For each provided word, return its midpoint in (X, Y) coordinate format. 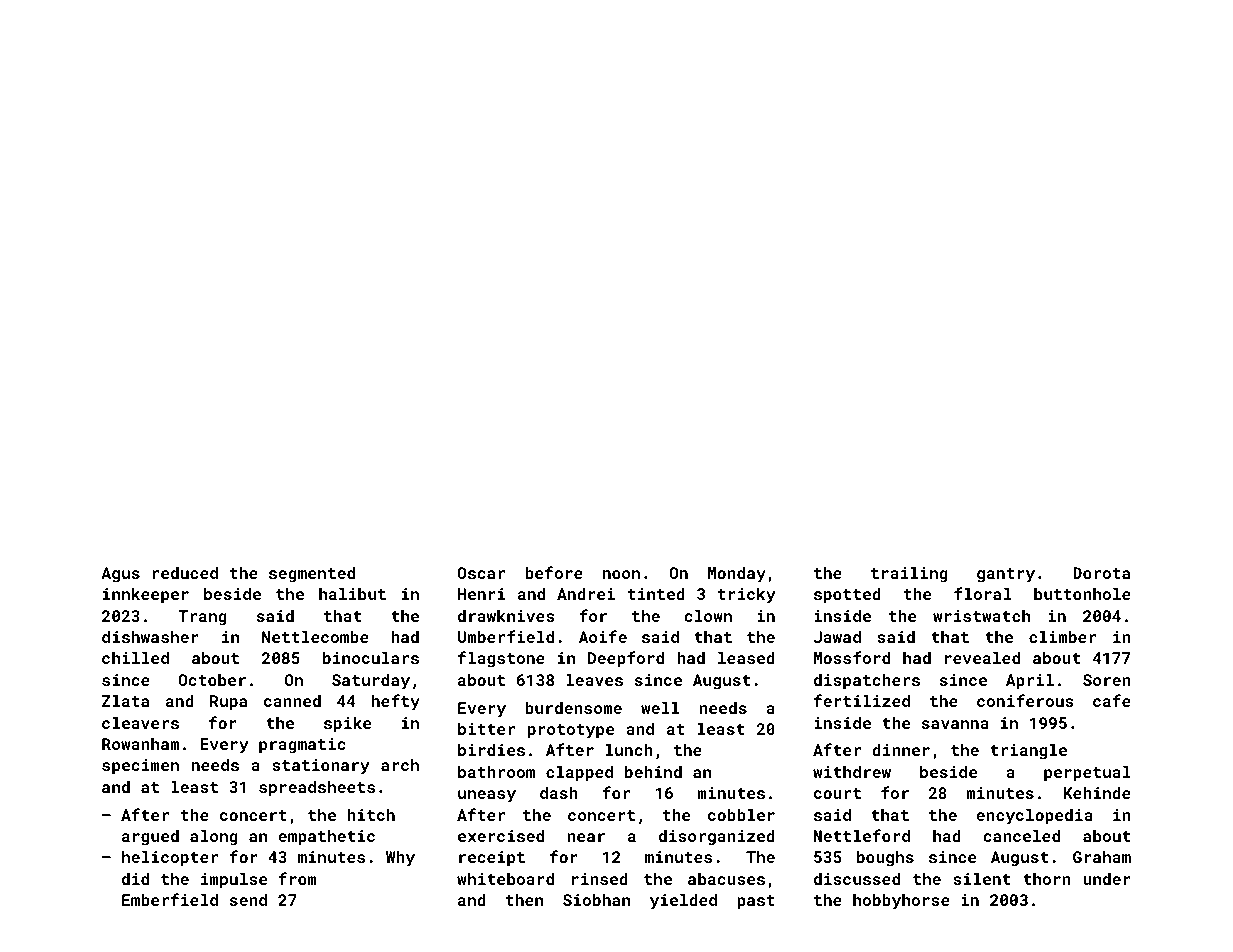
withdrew (852, 772)
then (524, 900)
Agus (120, 575)
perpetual (1087, 774)
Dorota (1101, 573)
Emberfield (170, 899)
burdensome (573, 708)
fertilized (862, 700)
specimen (140, 767)
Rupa (228, 703)
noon (621, 574)
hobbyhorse (901, 902)
